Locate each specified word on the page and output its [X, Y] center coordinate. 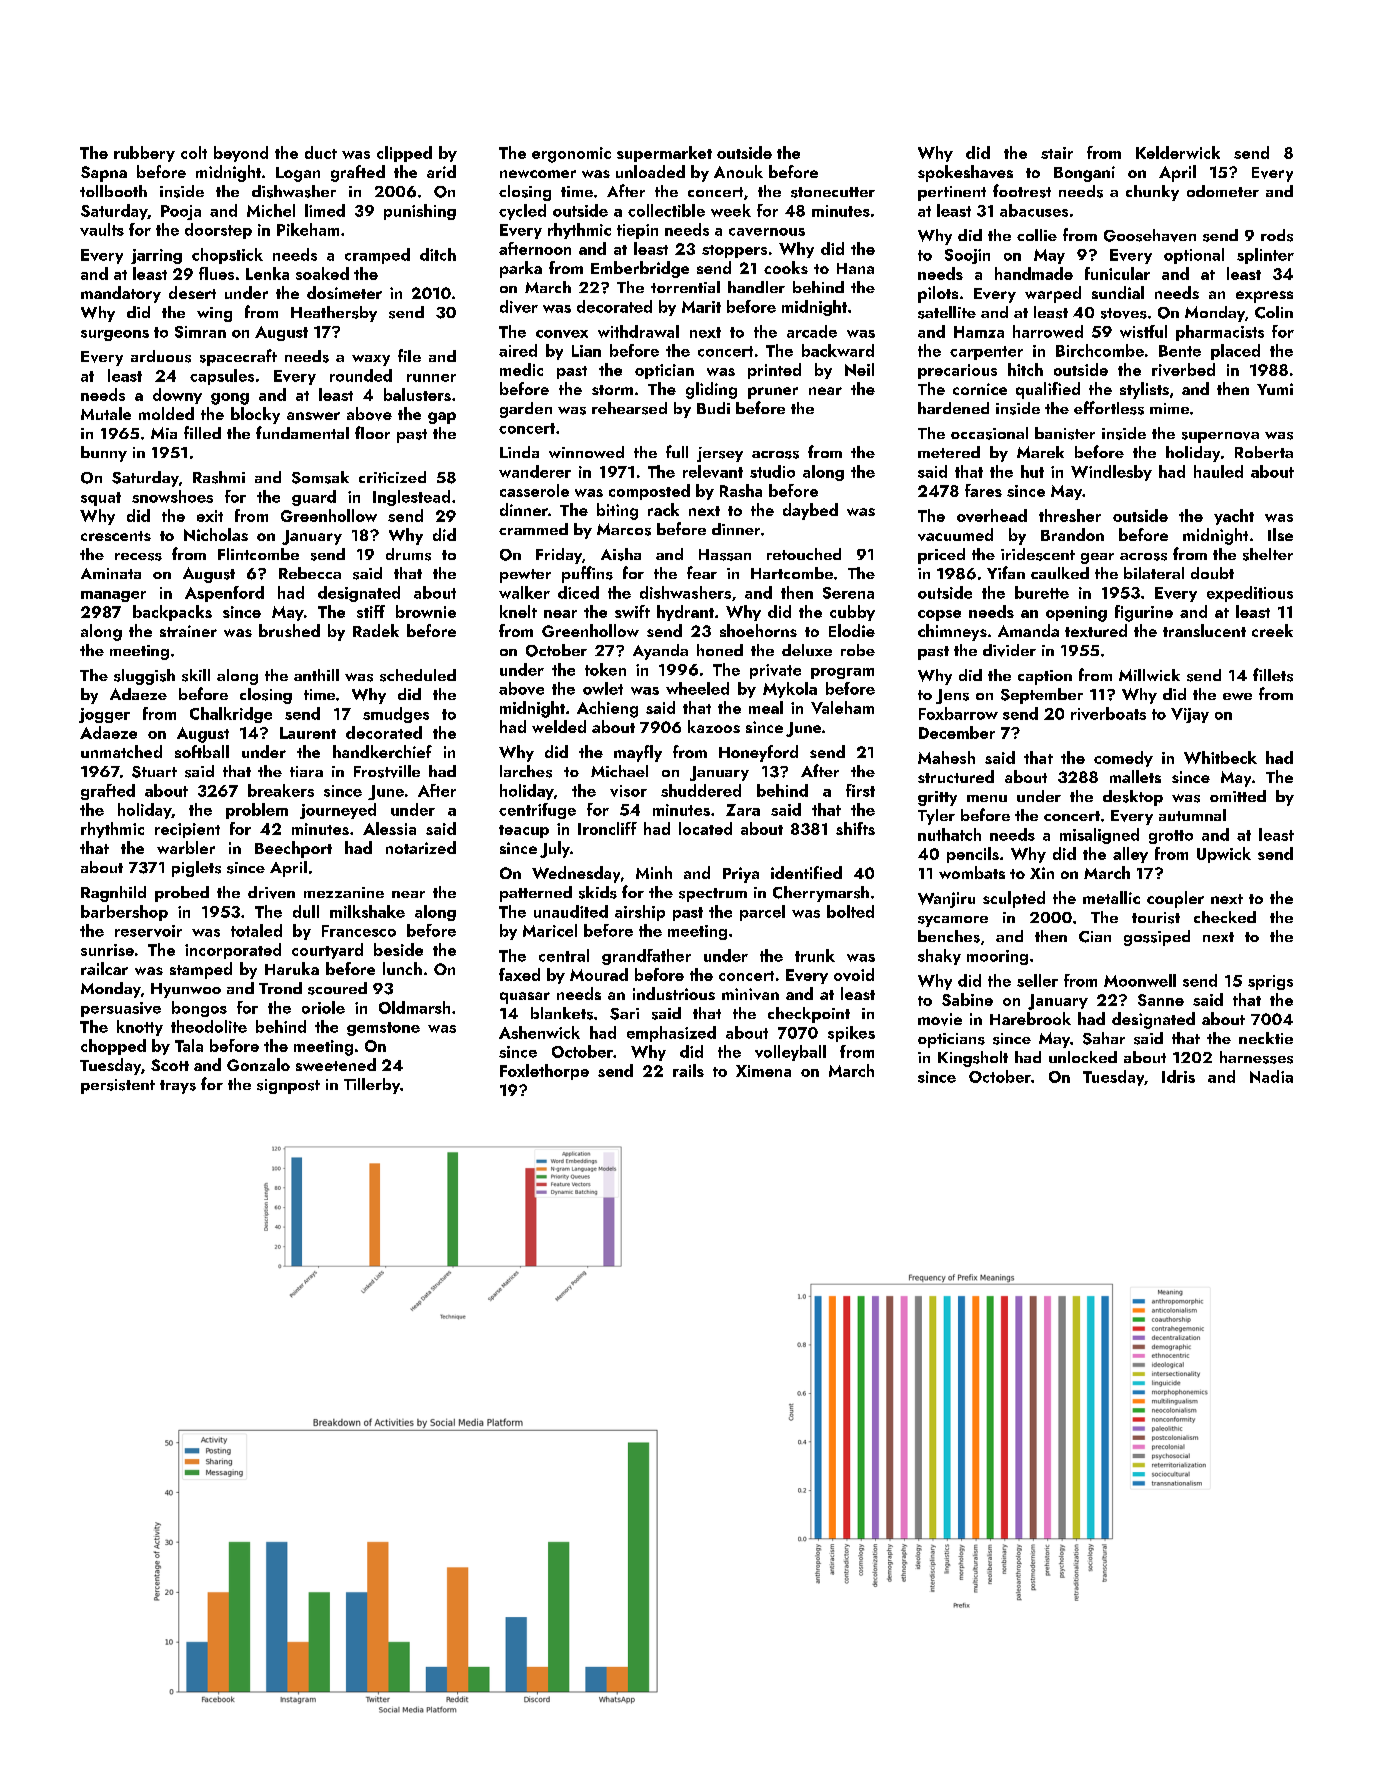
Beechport [293, 849]
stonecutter [833, 192]
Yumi [1275, 389]
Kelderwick [1178, 152]
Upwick [1224, 855]
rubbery [144, 154]
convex [562, 334]
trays [178, 1087]
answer [313, 416]
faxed [519, 974]
